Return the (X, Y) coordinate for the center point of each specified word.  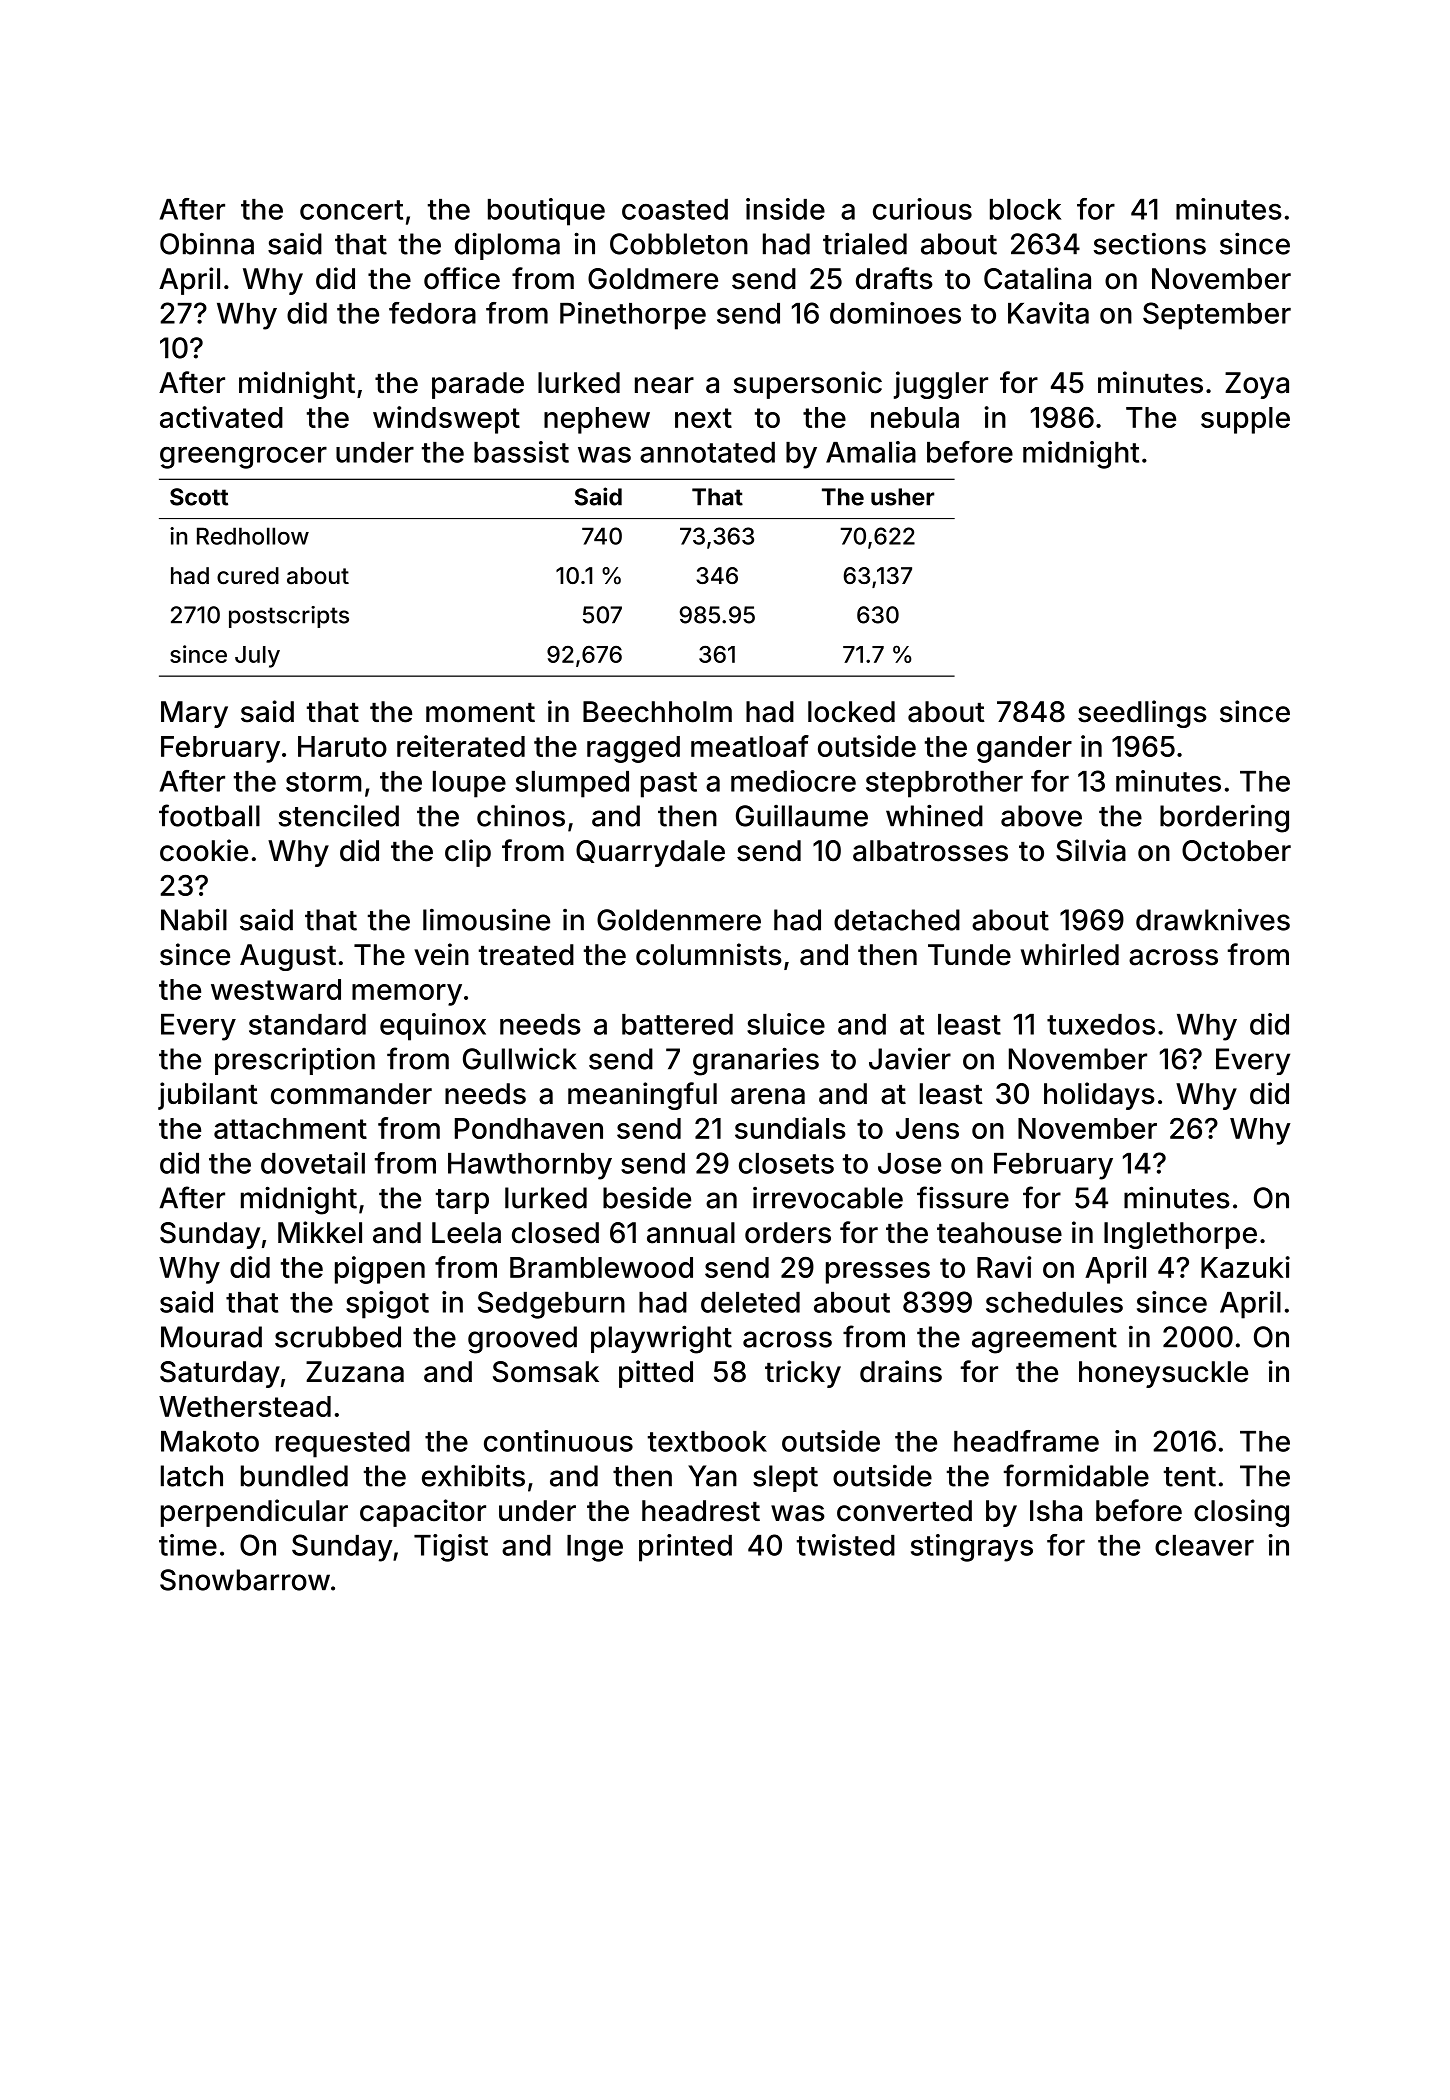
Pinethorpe (633, 316)
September (1217, 316)
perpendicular (254, 1513)
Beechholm (657, 712)
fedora (432, 313)
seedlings (1142, 714)
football (209, 815)
